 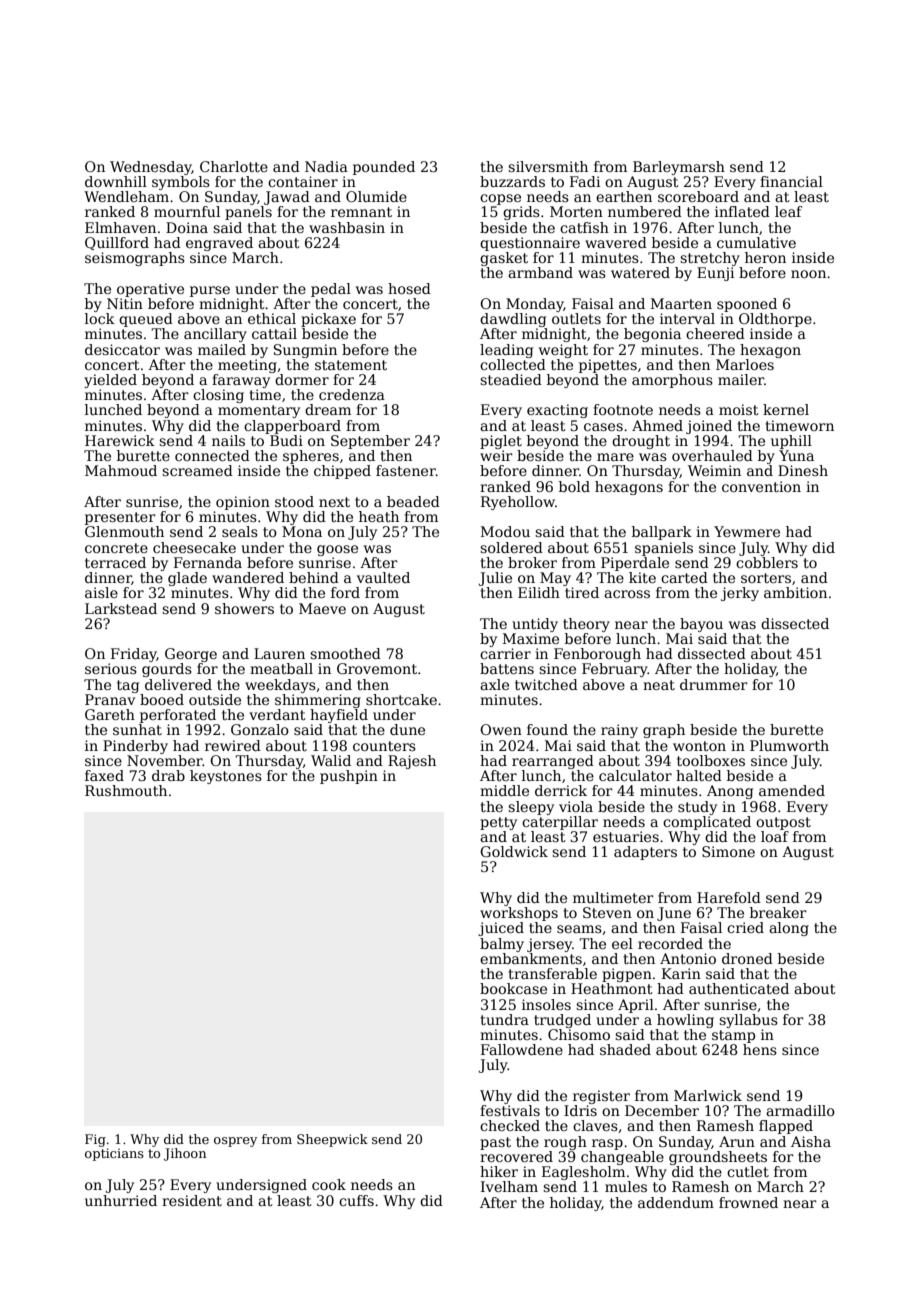 What do you see at coordinates (234, 166) in the screenshot?
I see `Charlotte` at bounding box center [234, 166].
